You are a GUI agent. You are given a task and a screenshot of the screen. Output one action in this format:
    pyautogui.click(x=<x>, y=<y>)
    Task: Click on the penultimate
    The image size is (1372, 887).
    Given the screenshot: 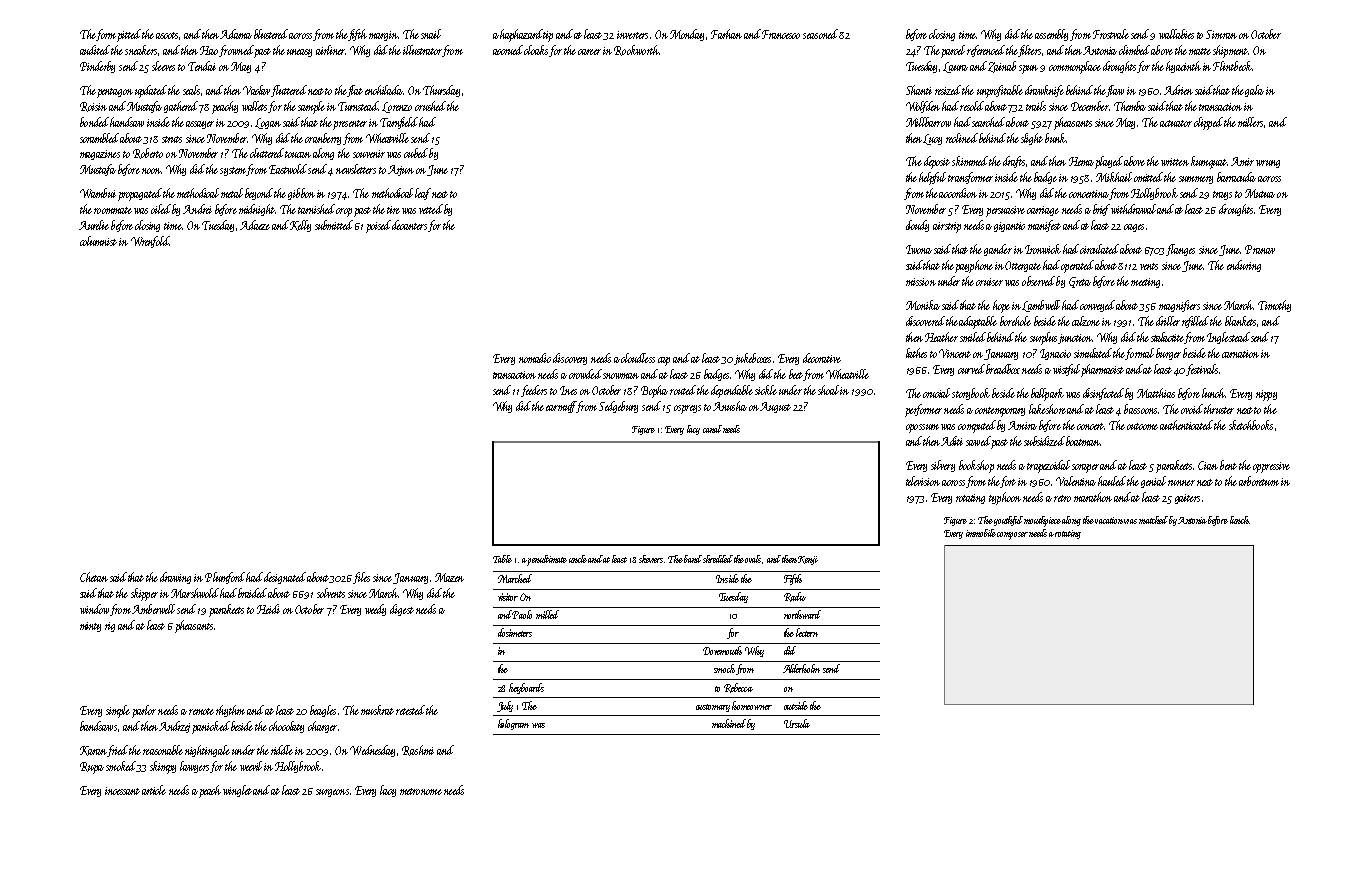 What is the action you would take?
    pyautogui.click(x=547, y=560)
